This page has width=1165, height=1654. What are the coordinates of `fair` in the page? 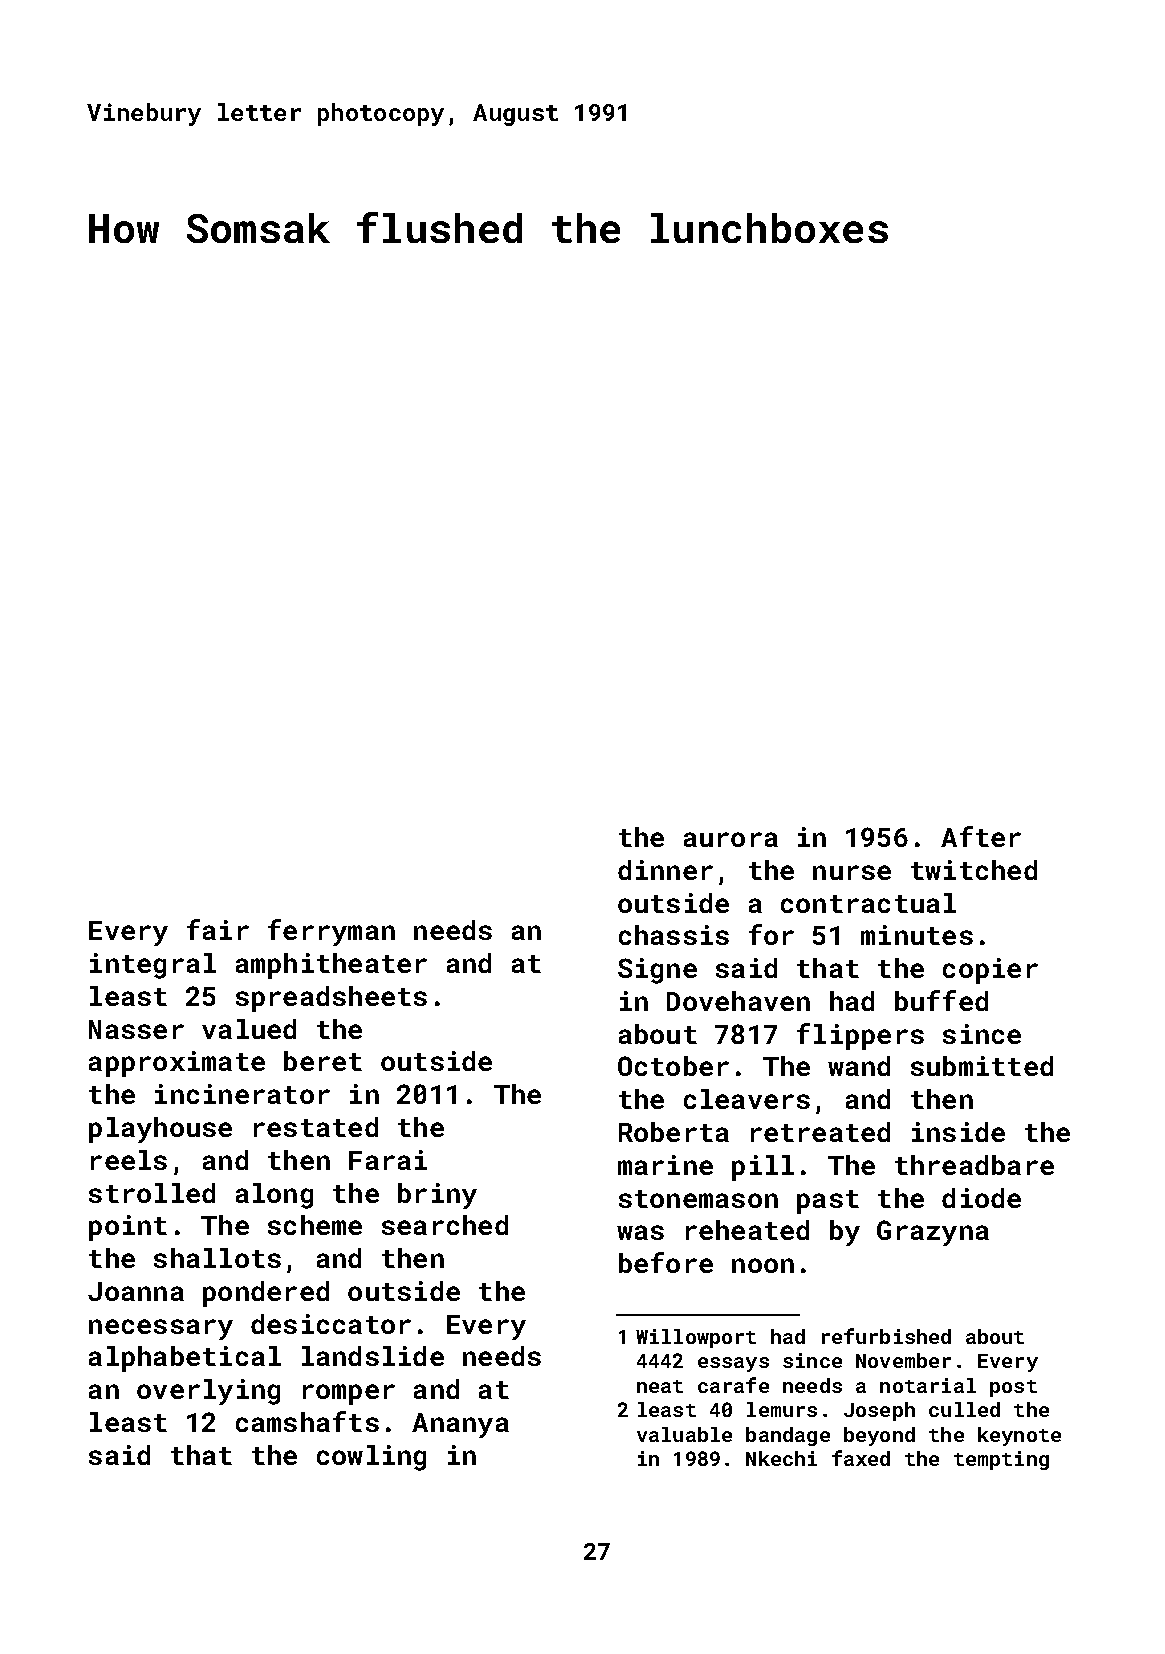 It's located at (218, 929).
